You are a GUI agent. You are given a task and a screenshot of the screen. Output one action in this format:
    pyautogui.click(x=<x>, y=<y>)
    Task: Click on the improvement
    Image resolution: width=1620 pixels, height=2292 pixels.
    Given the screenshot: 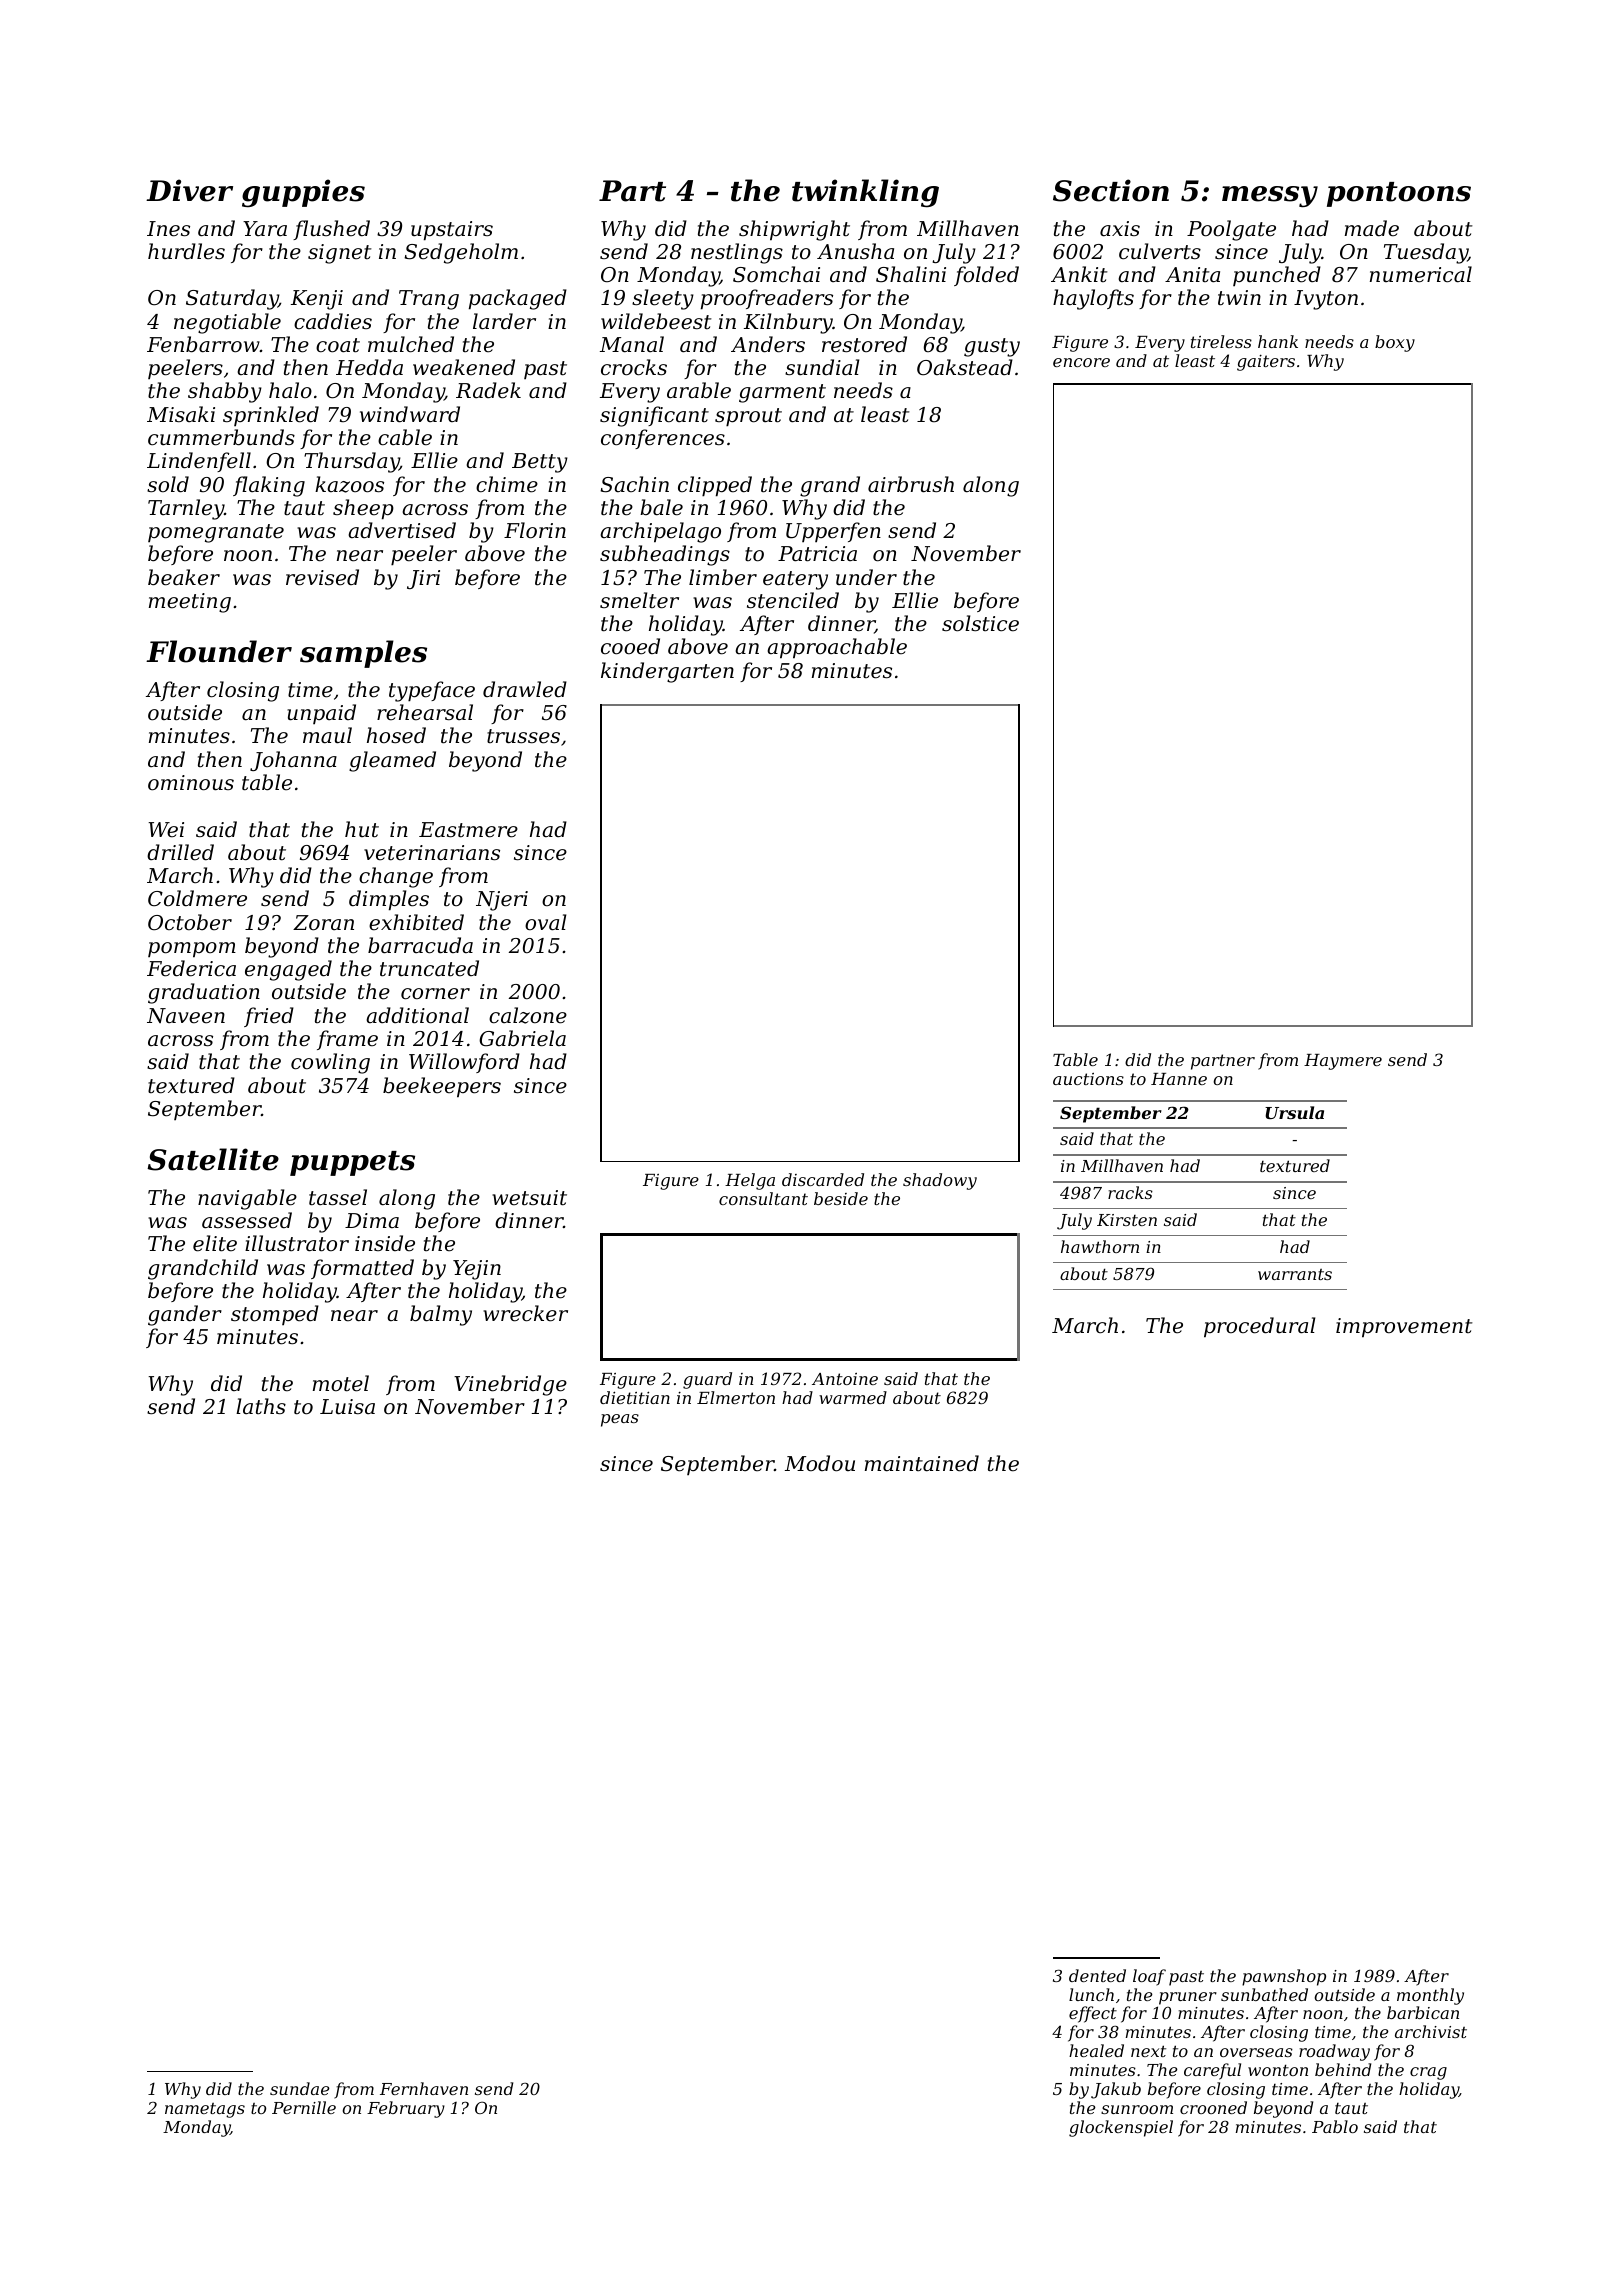 What is the action you would take?
    pyautogui.click(x=1404, y=1328)
